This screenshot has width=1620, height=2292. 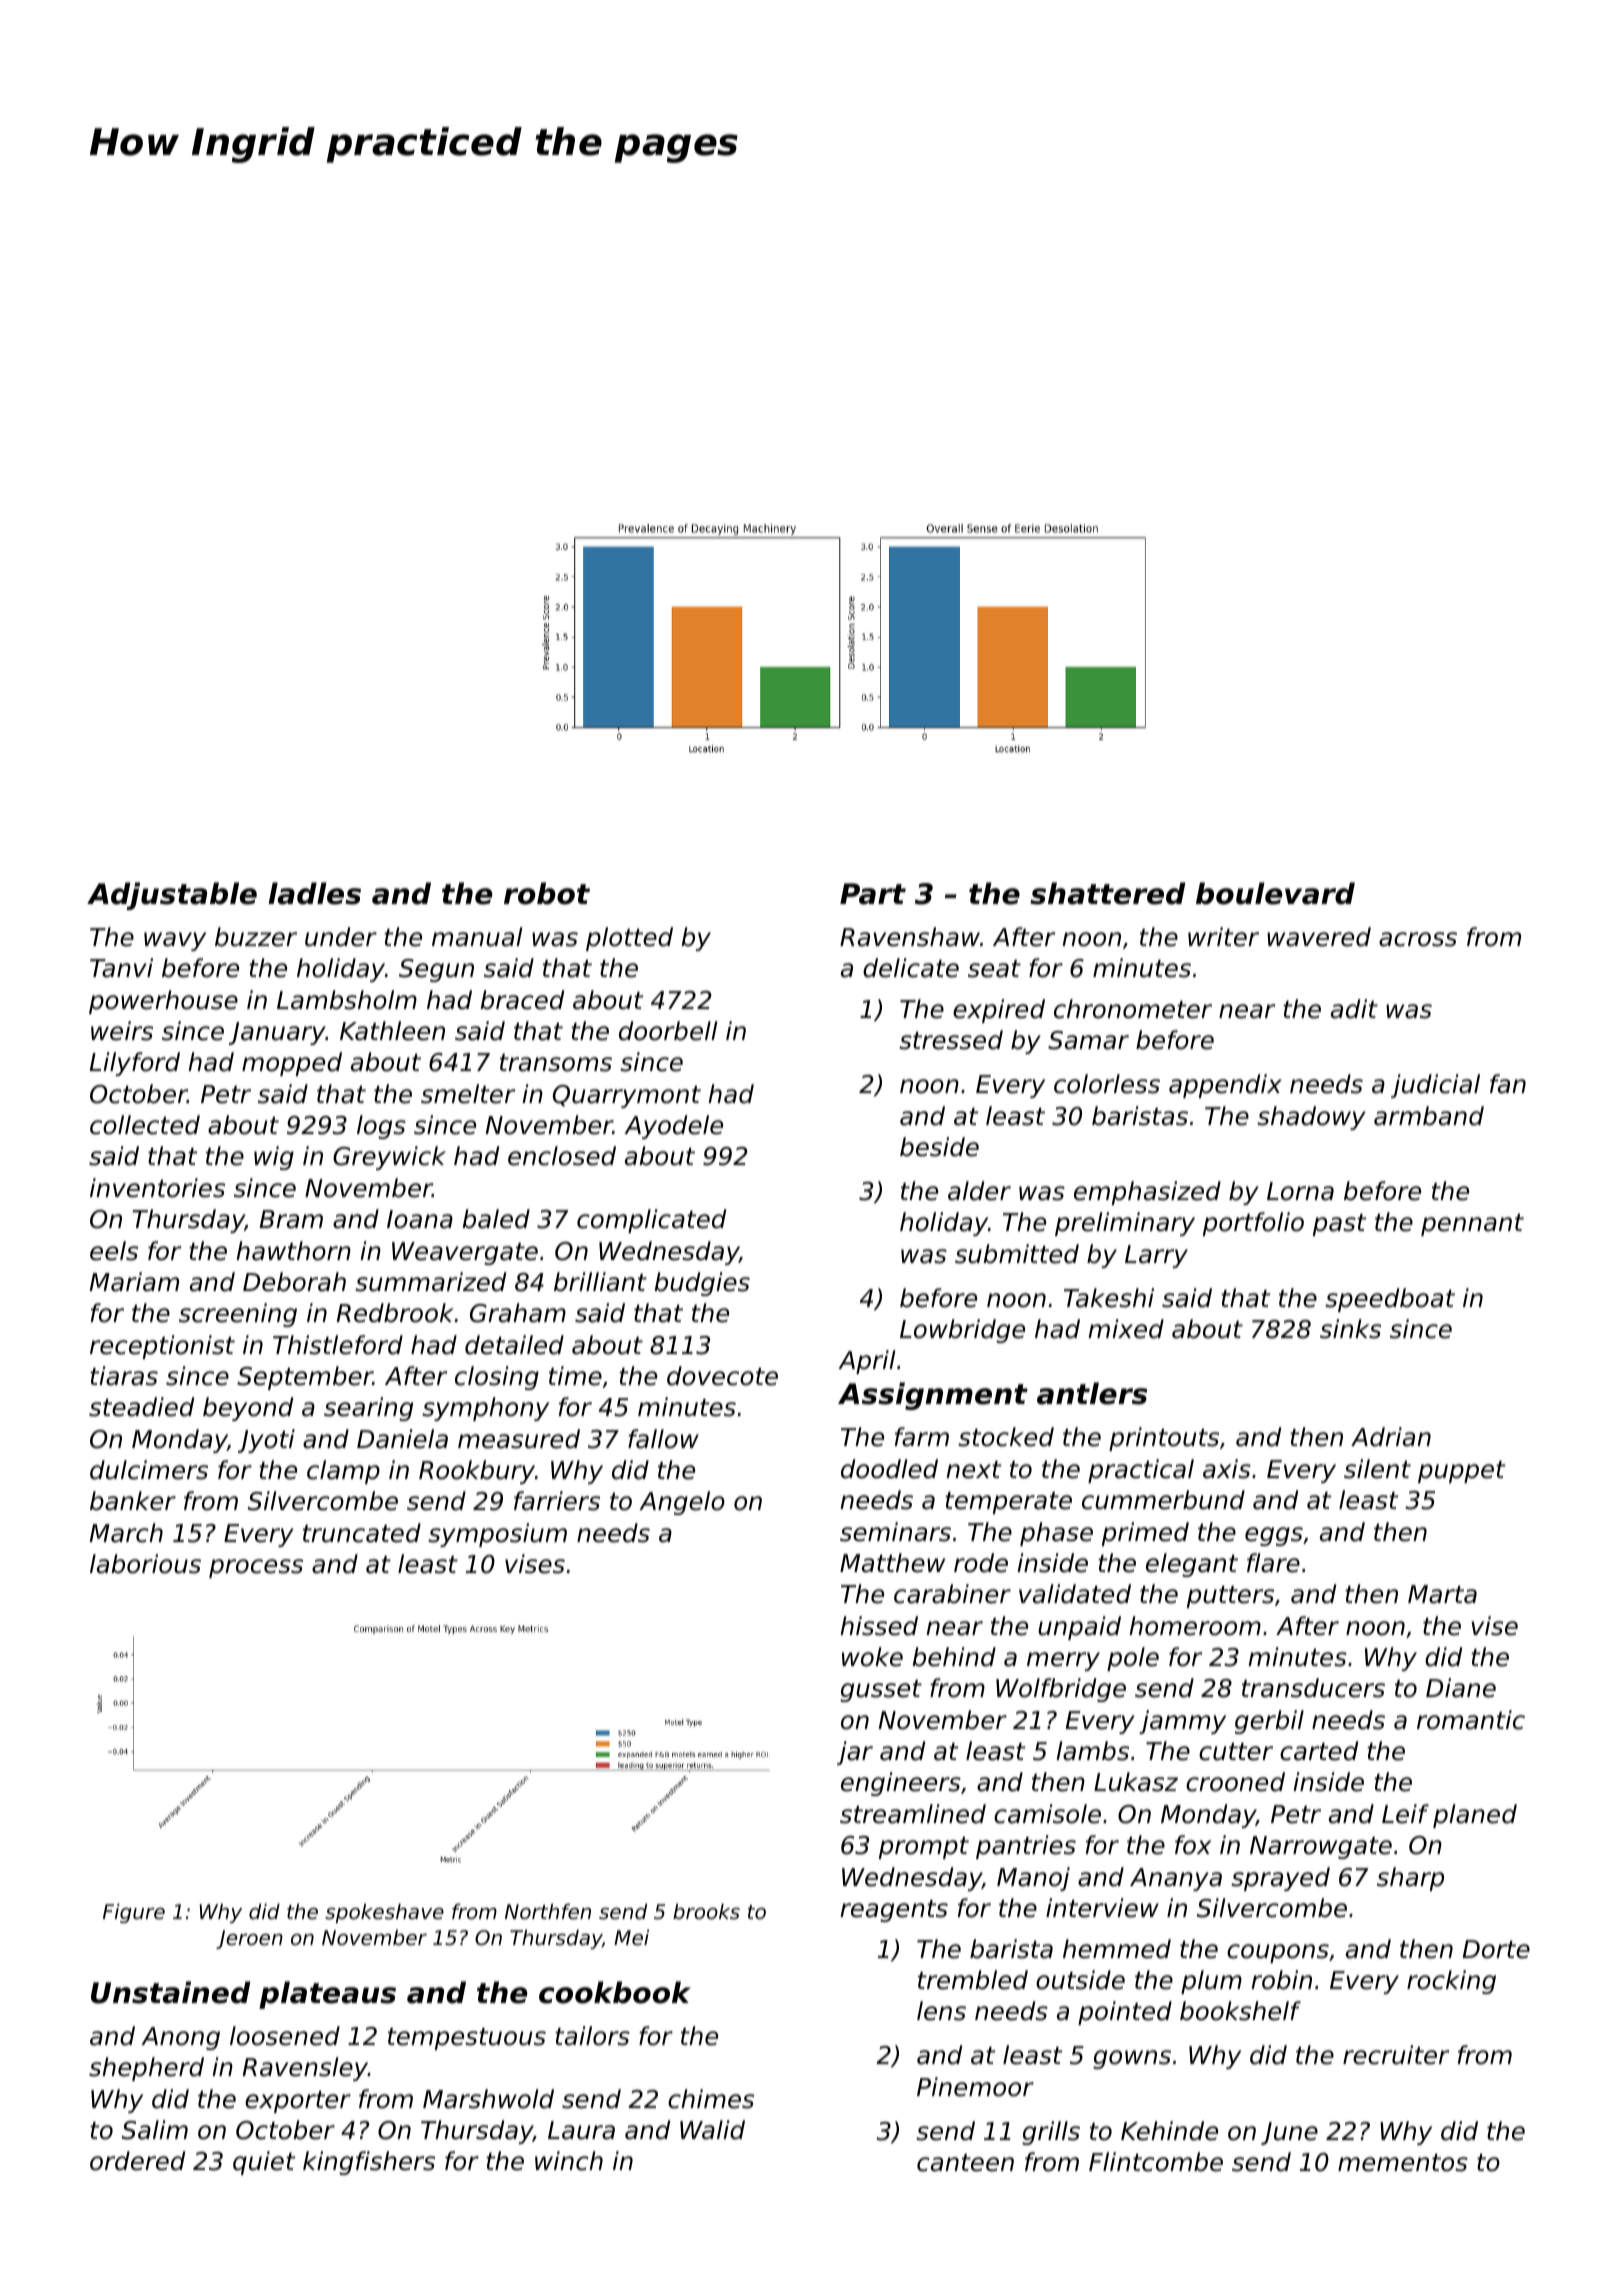 What do you see at coordinates (1156, 2162) in the screenshot?
I see `Flintcombe` at bounding box center [1156, 2162].
